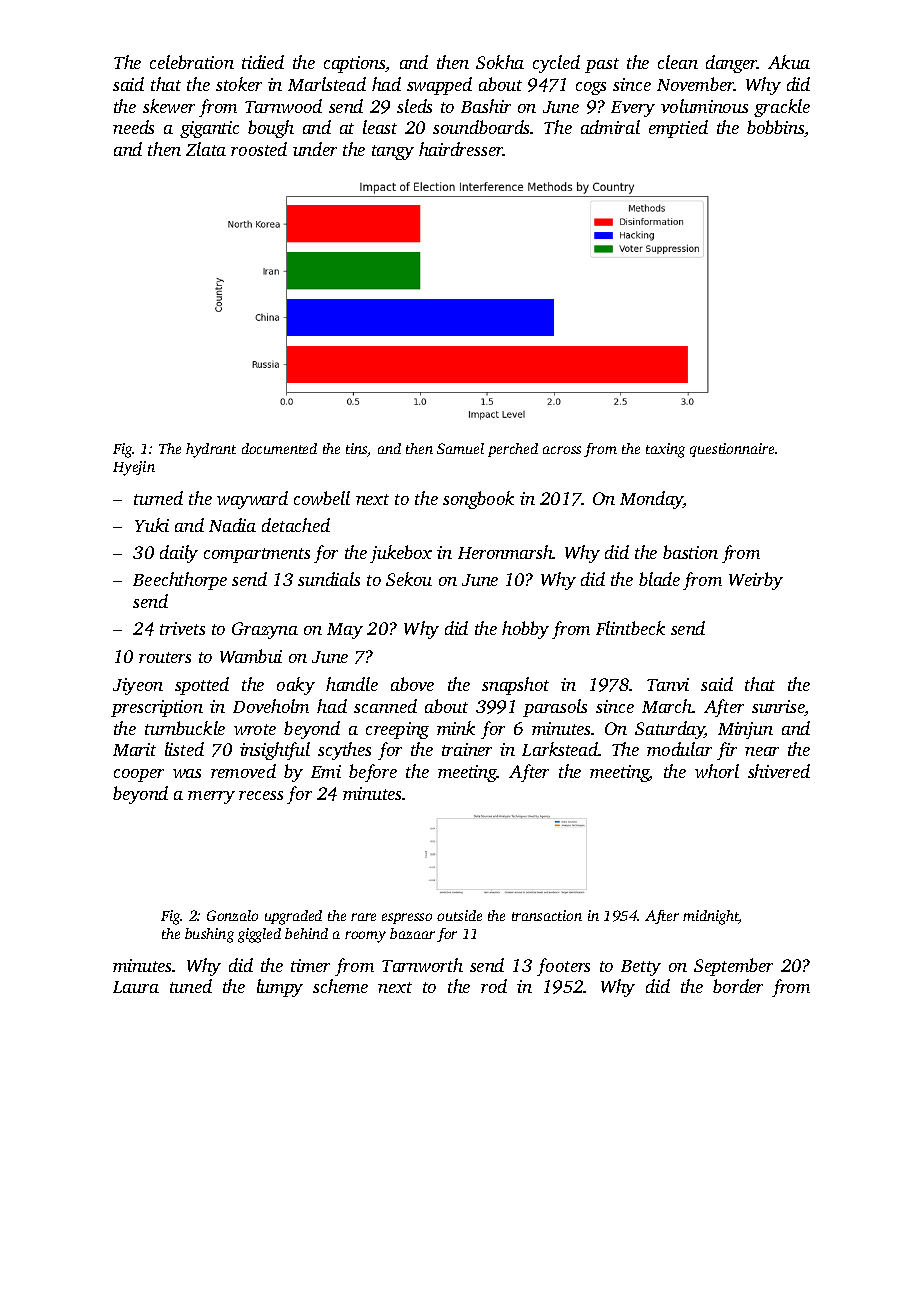 The width and height of the screenshot is (924, 1314). Describe the element at coordinates (461, 149) in the screenshot. I see `hairdresser` at that location.
